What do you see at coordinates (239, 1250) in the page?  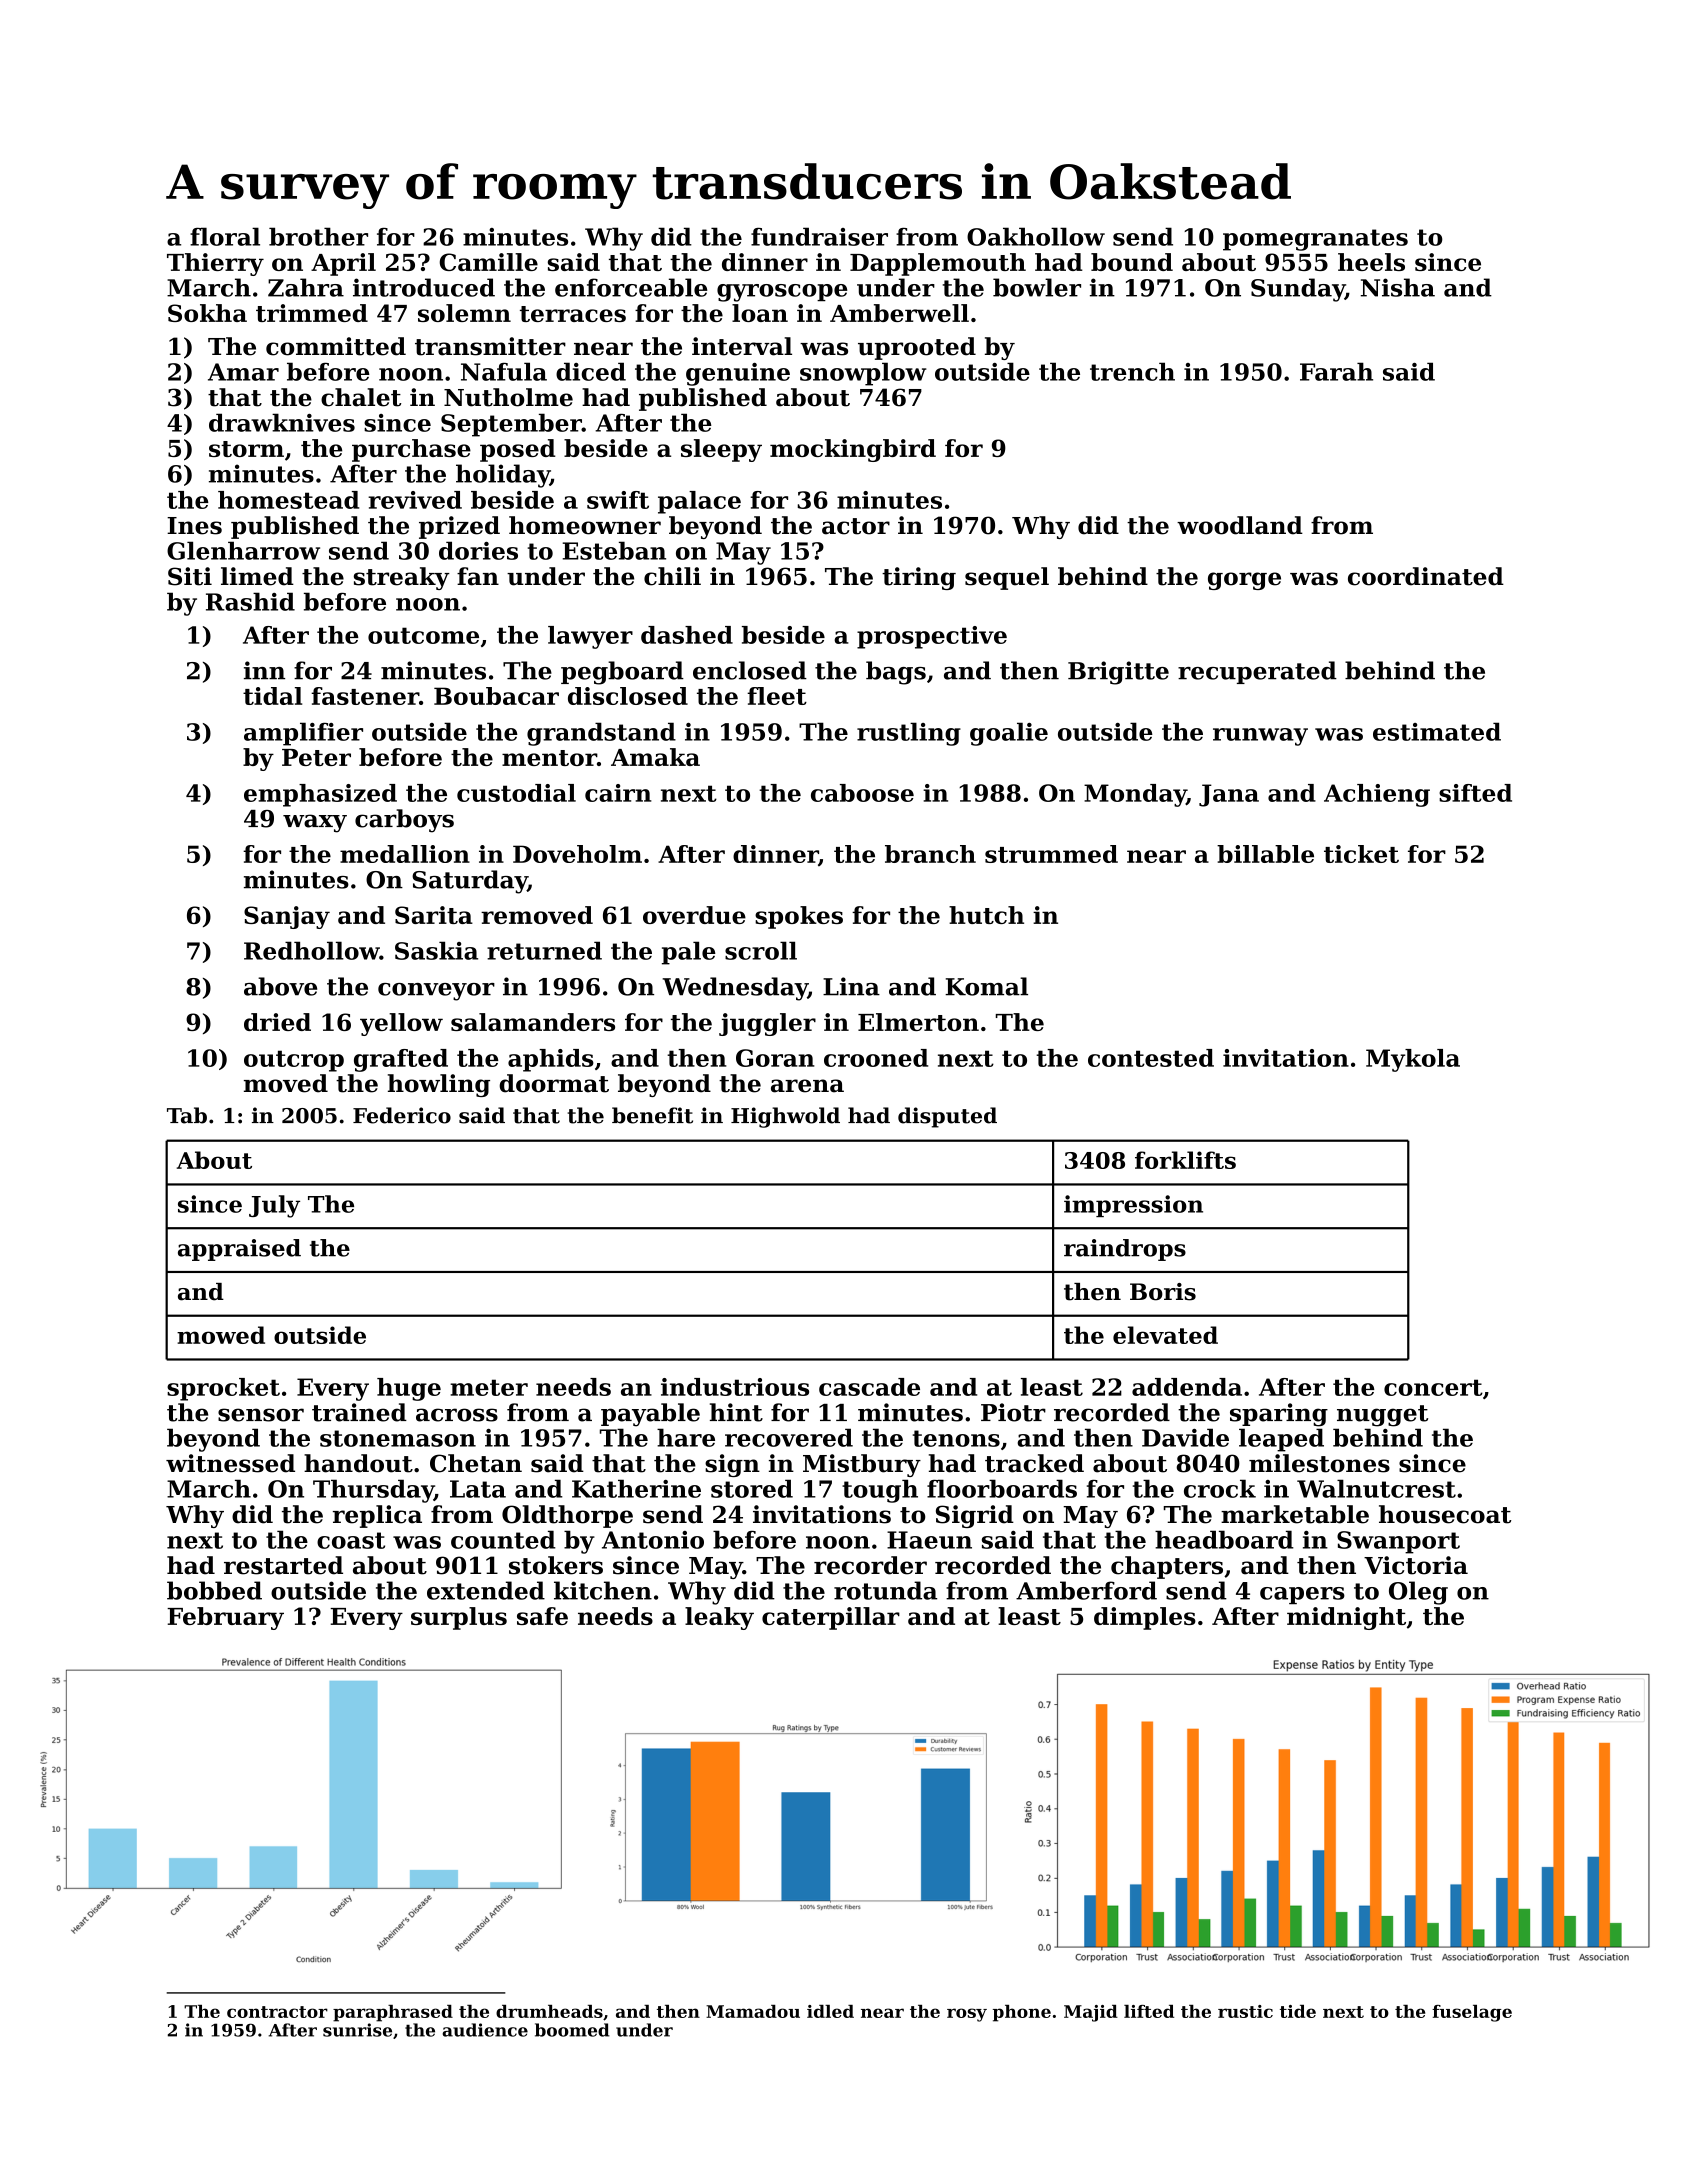 I see `appraised` at bounding box center [239, 1250].
